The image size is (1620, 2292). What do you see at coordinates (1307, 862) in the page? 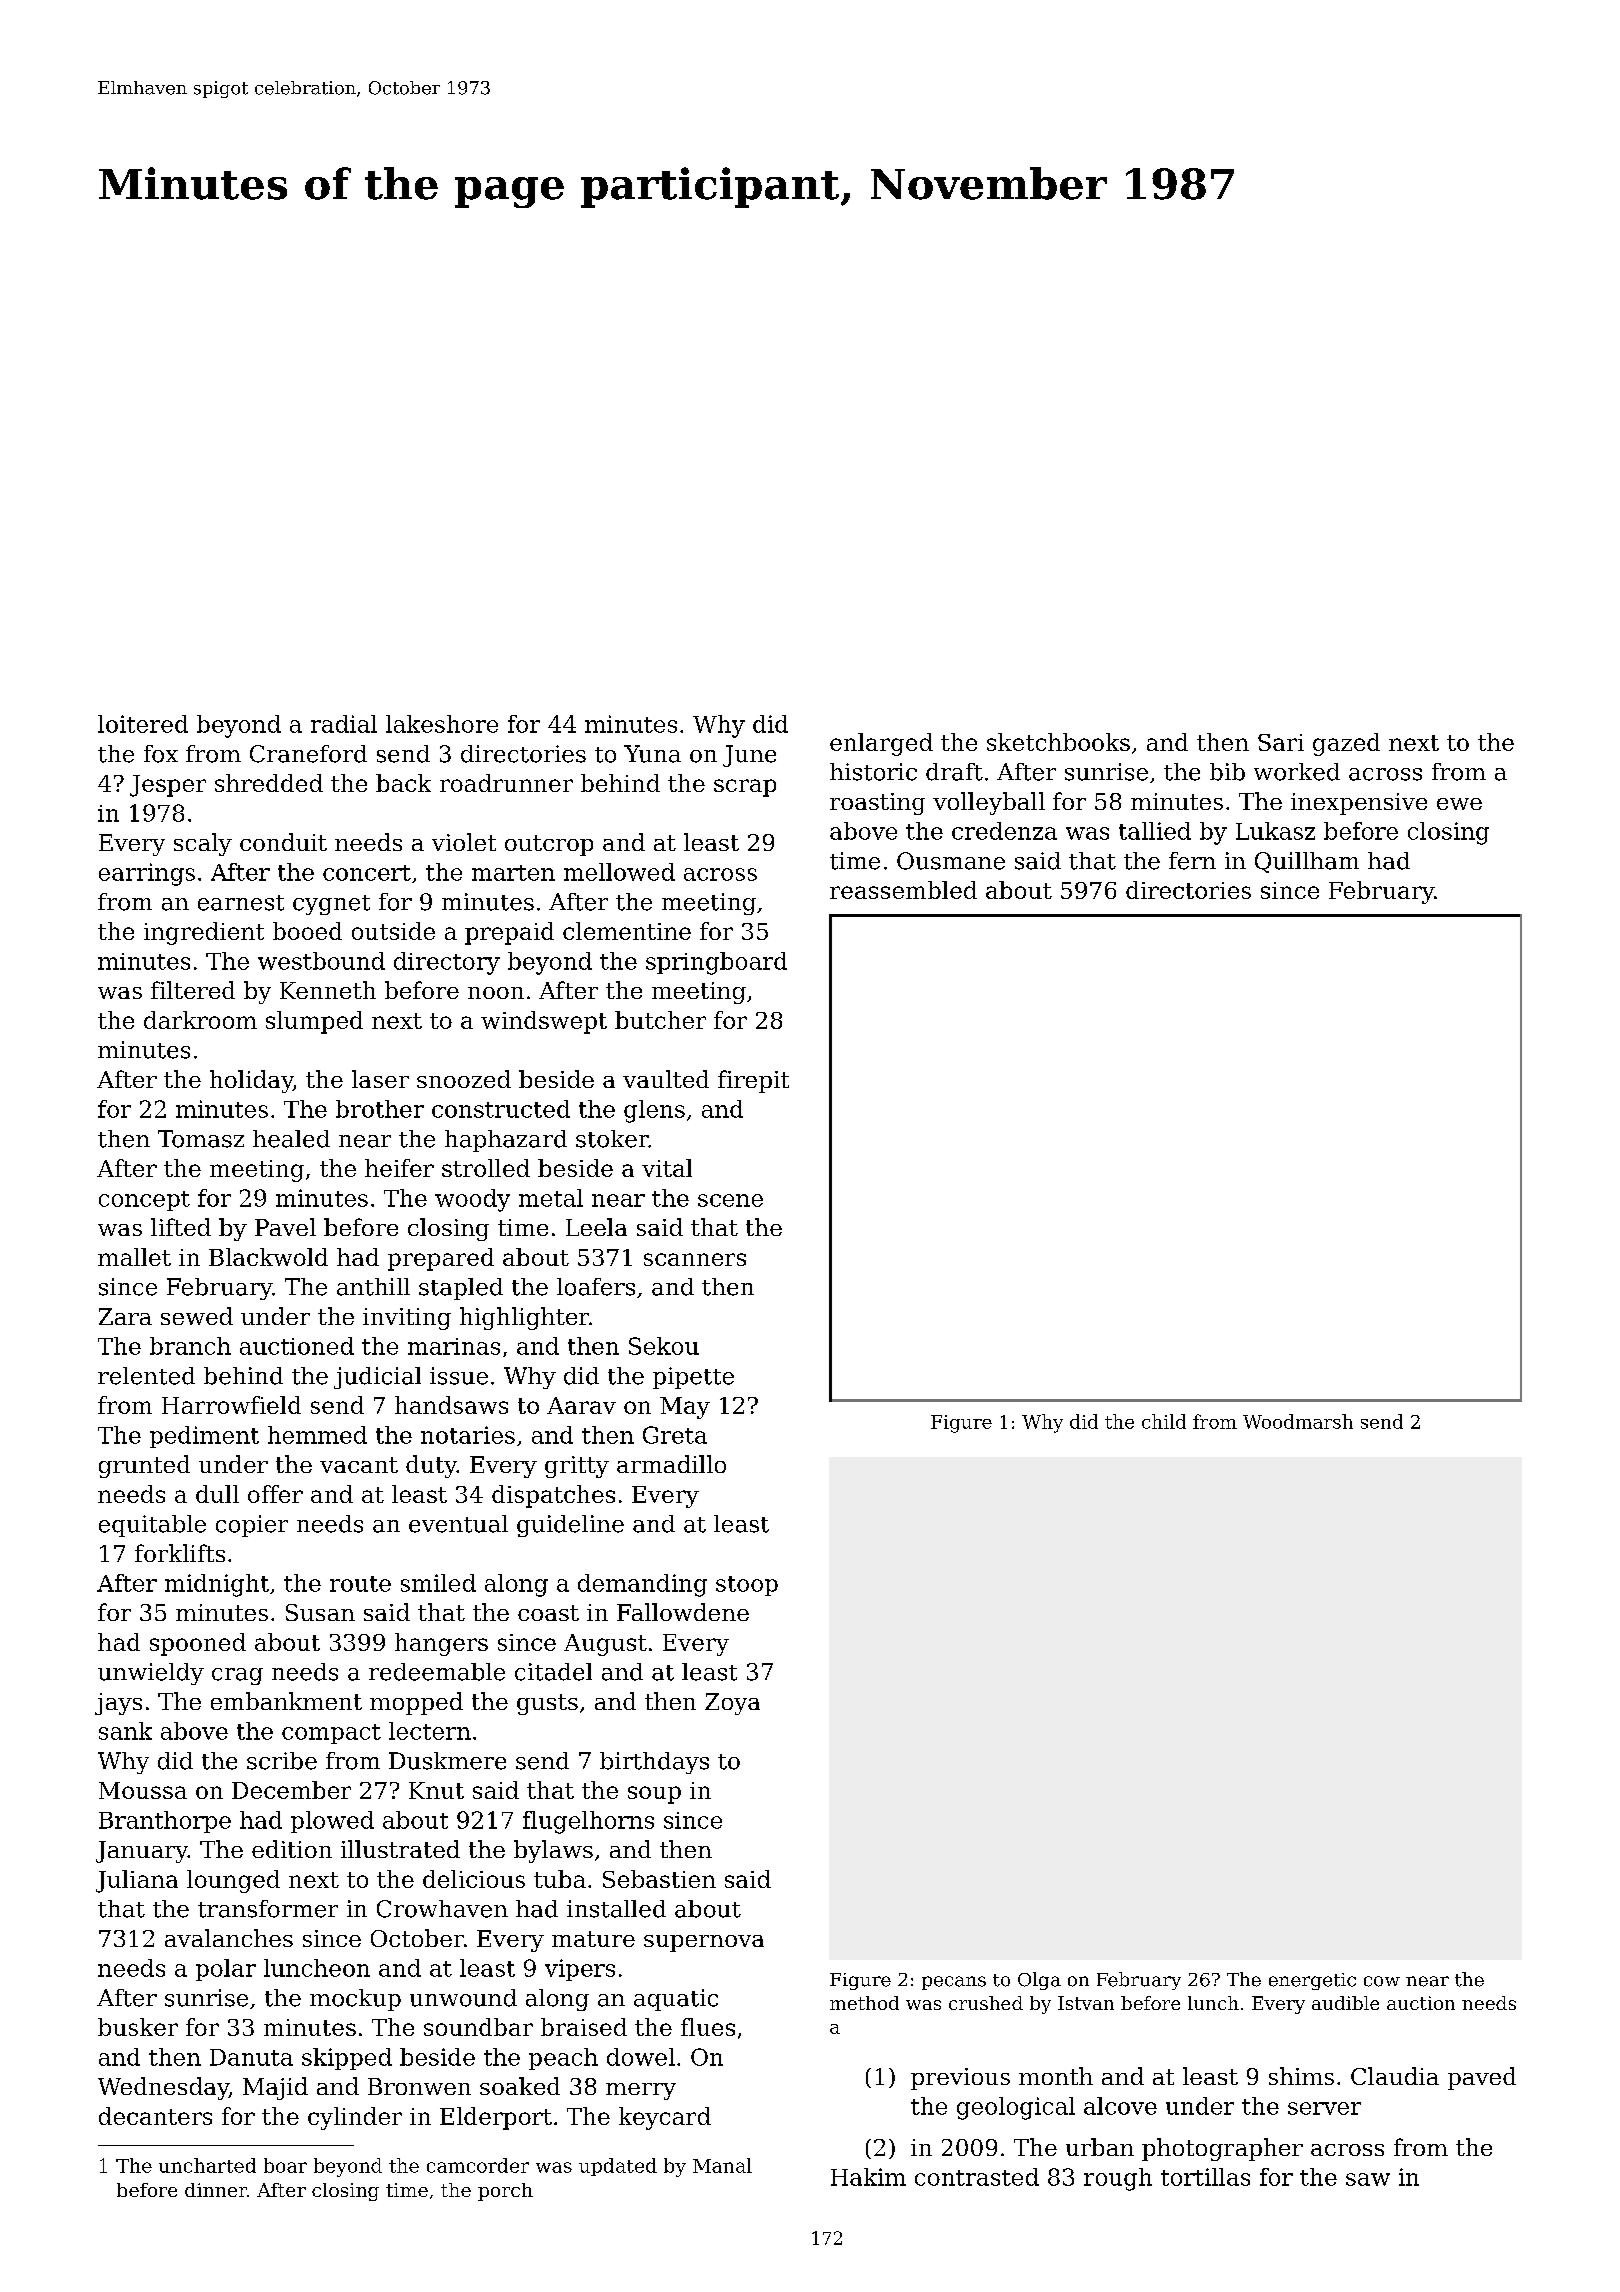
I see `Quillham` at bounding box center [1307, 862].
